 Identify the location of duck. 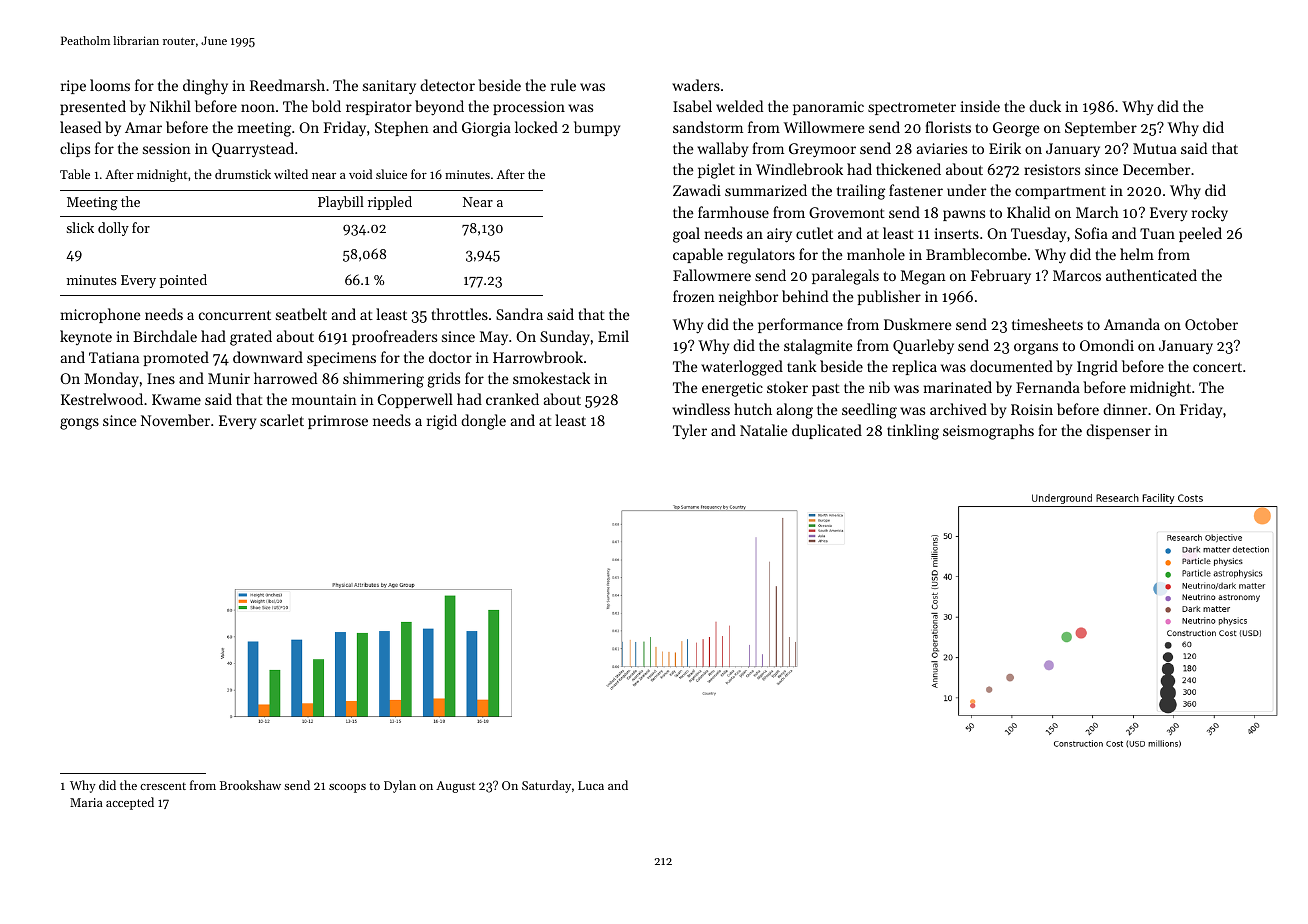
(1045, 106).
